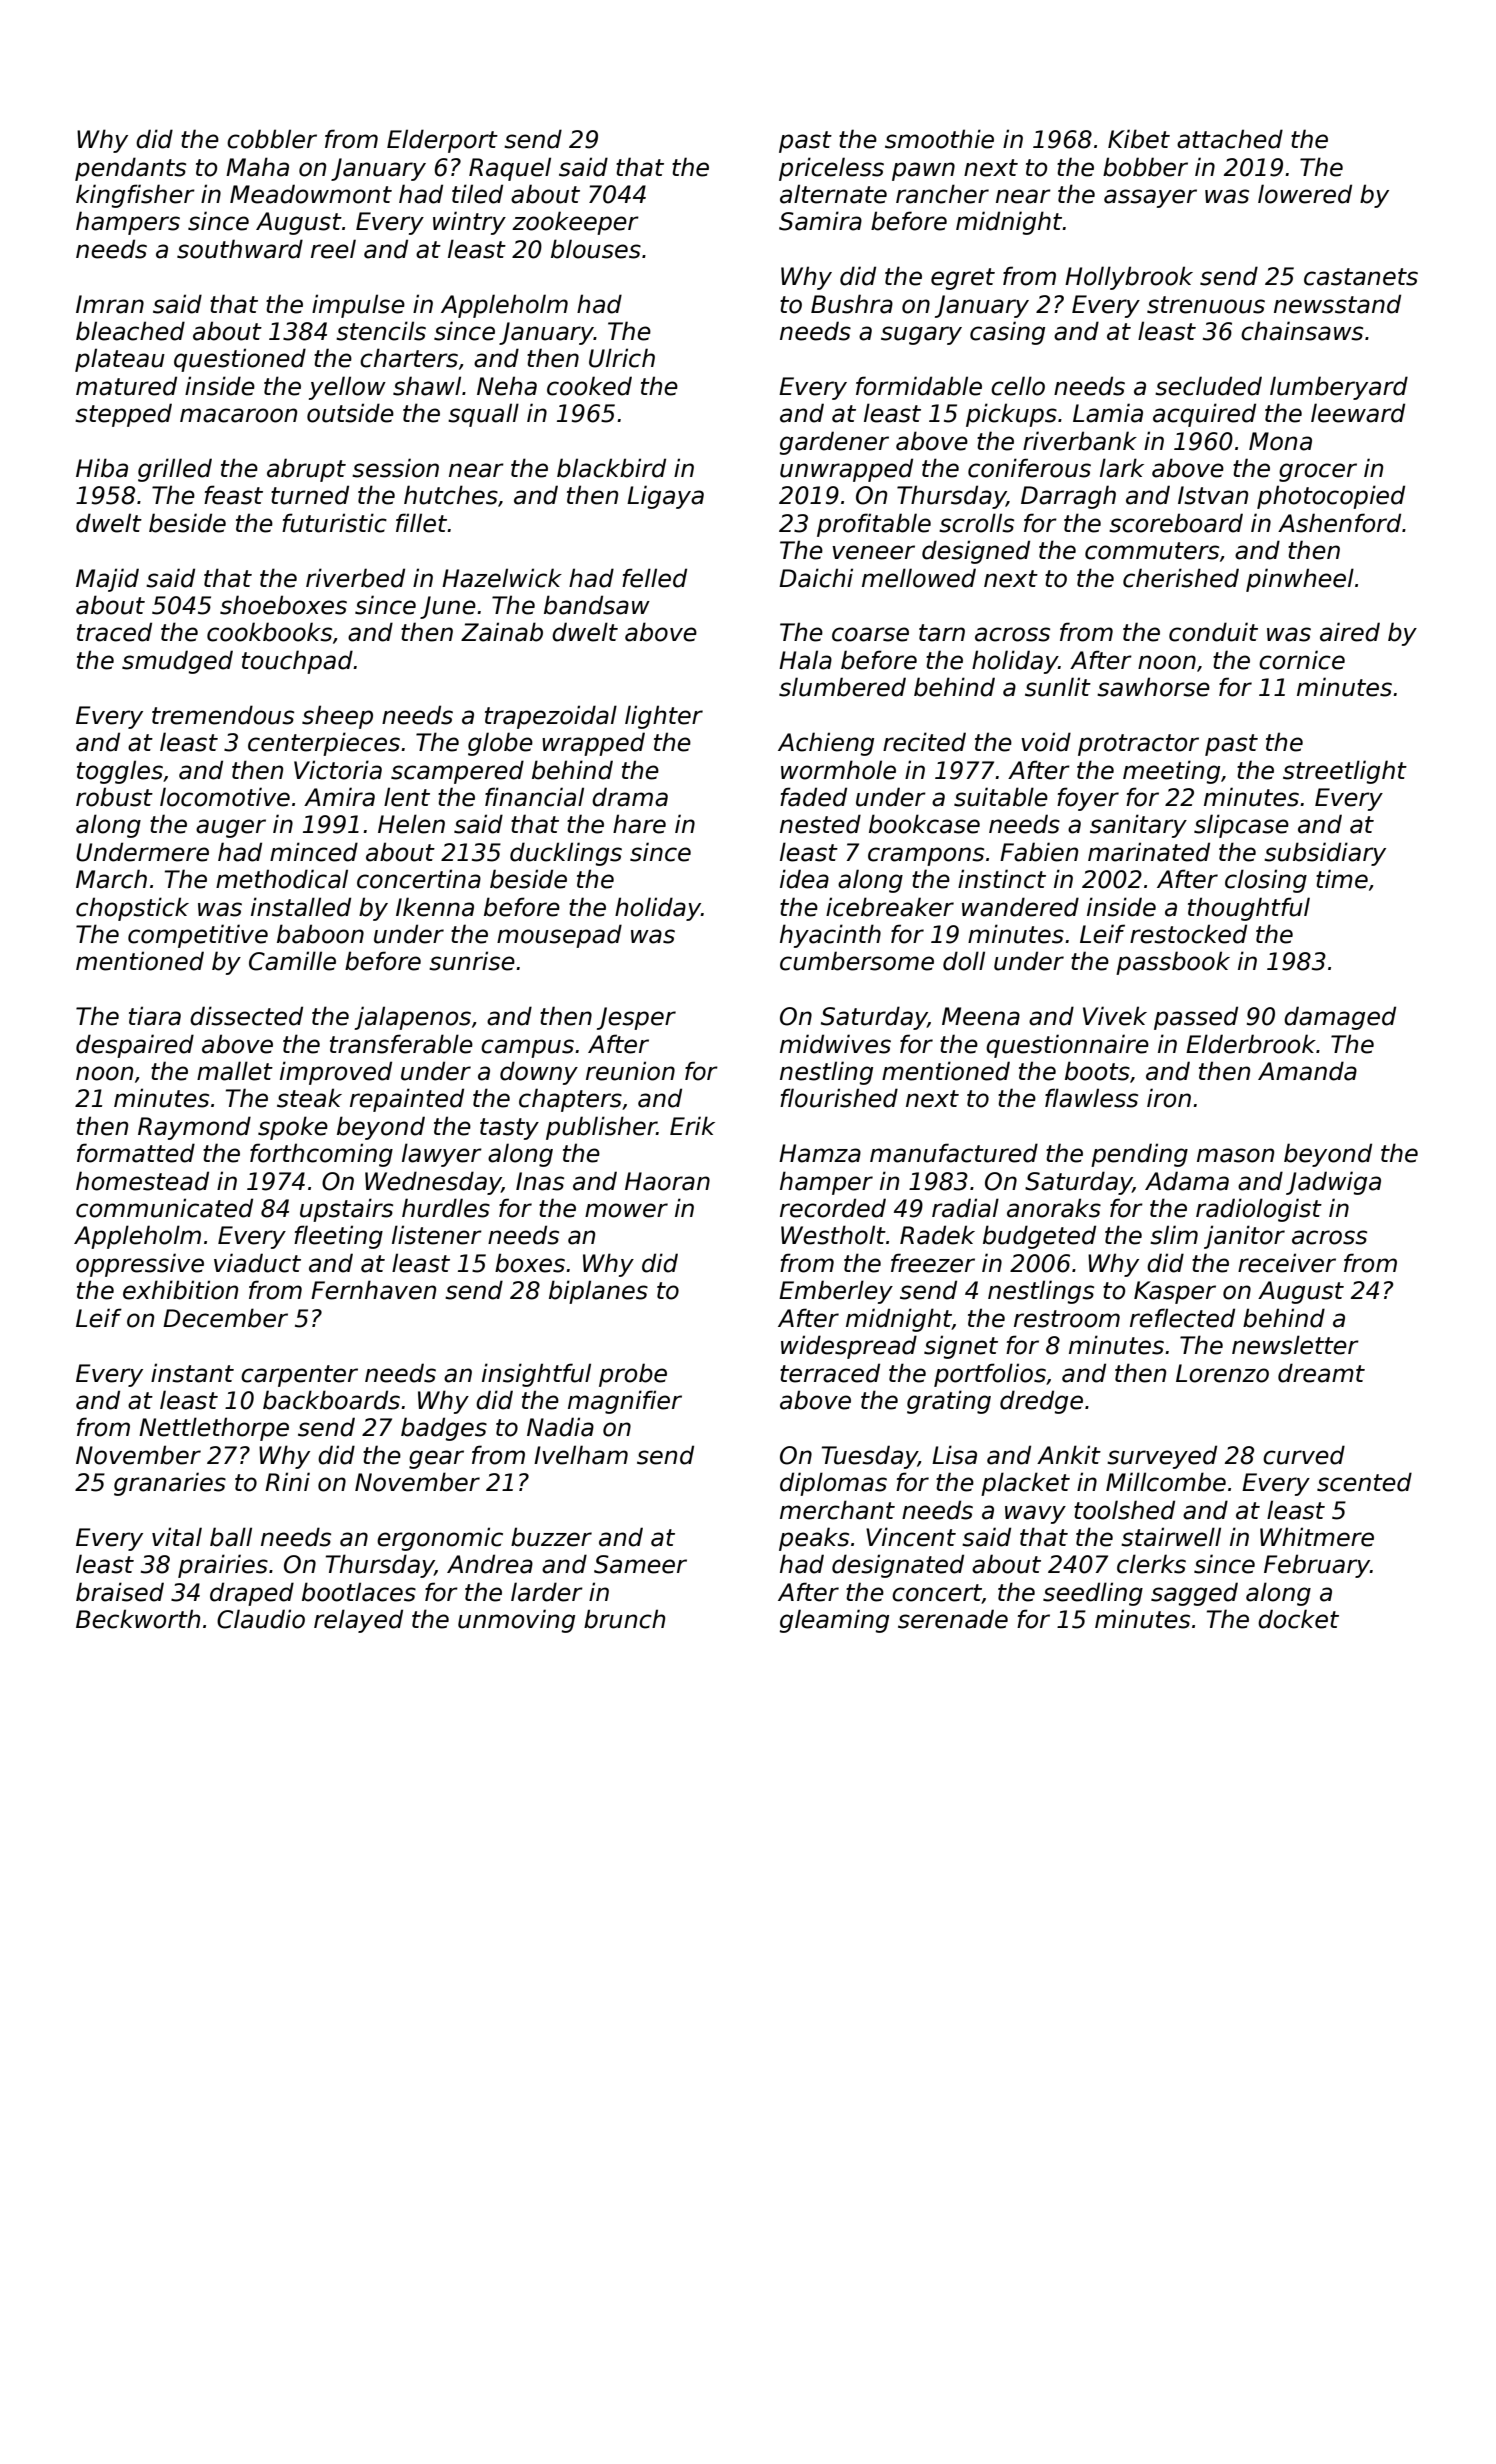 This document has width=1496, height=2464. I want to click on drama, so click(630, 797).
